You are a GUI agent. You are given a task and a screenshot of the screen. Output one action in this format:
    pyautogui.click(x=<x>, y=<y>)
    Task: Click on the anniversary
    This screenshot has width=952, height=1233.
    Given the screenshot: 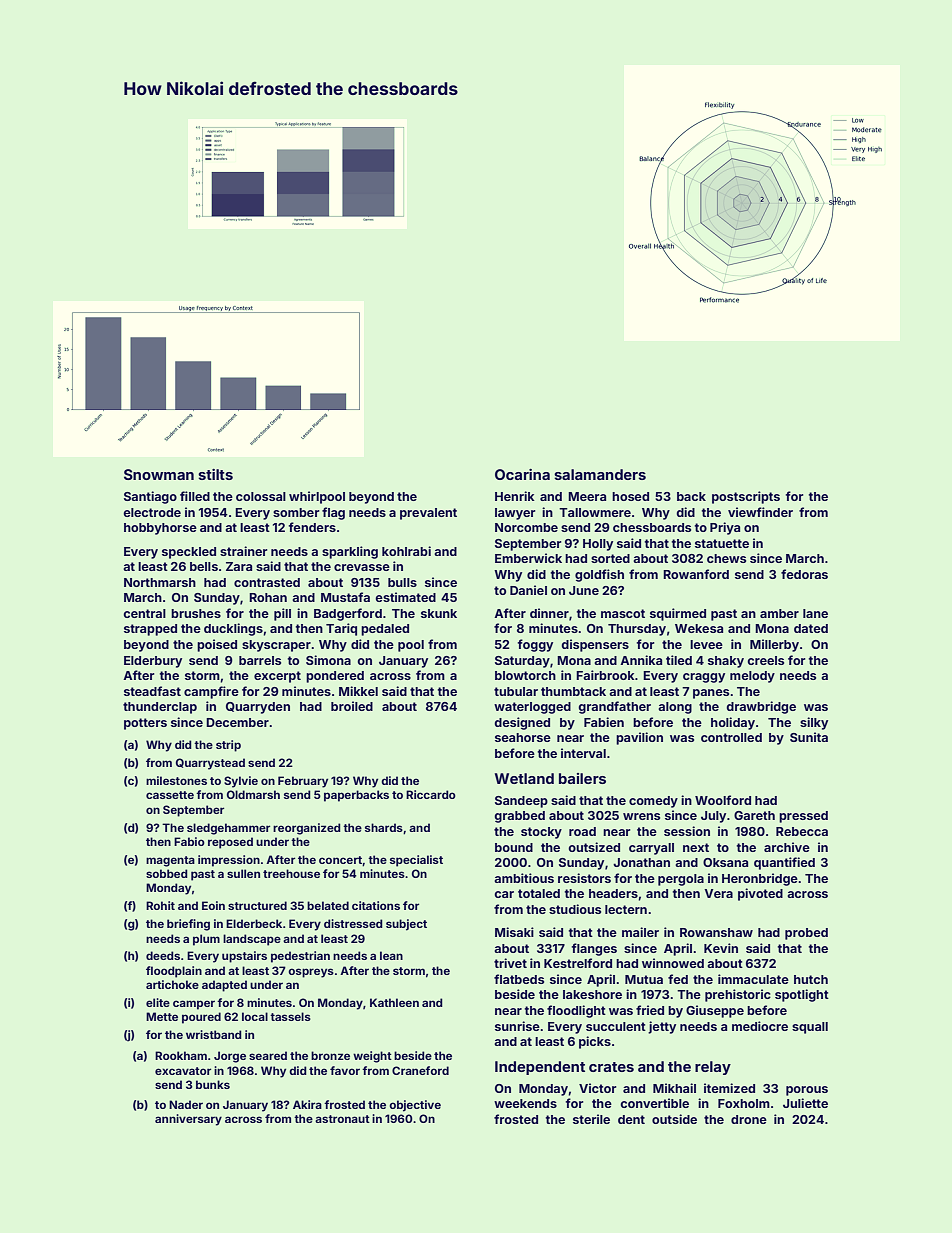 What is the action you would take?
    pyautogui.click(x=188, y=1120)
